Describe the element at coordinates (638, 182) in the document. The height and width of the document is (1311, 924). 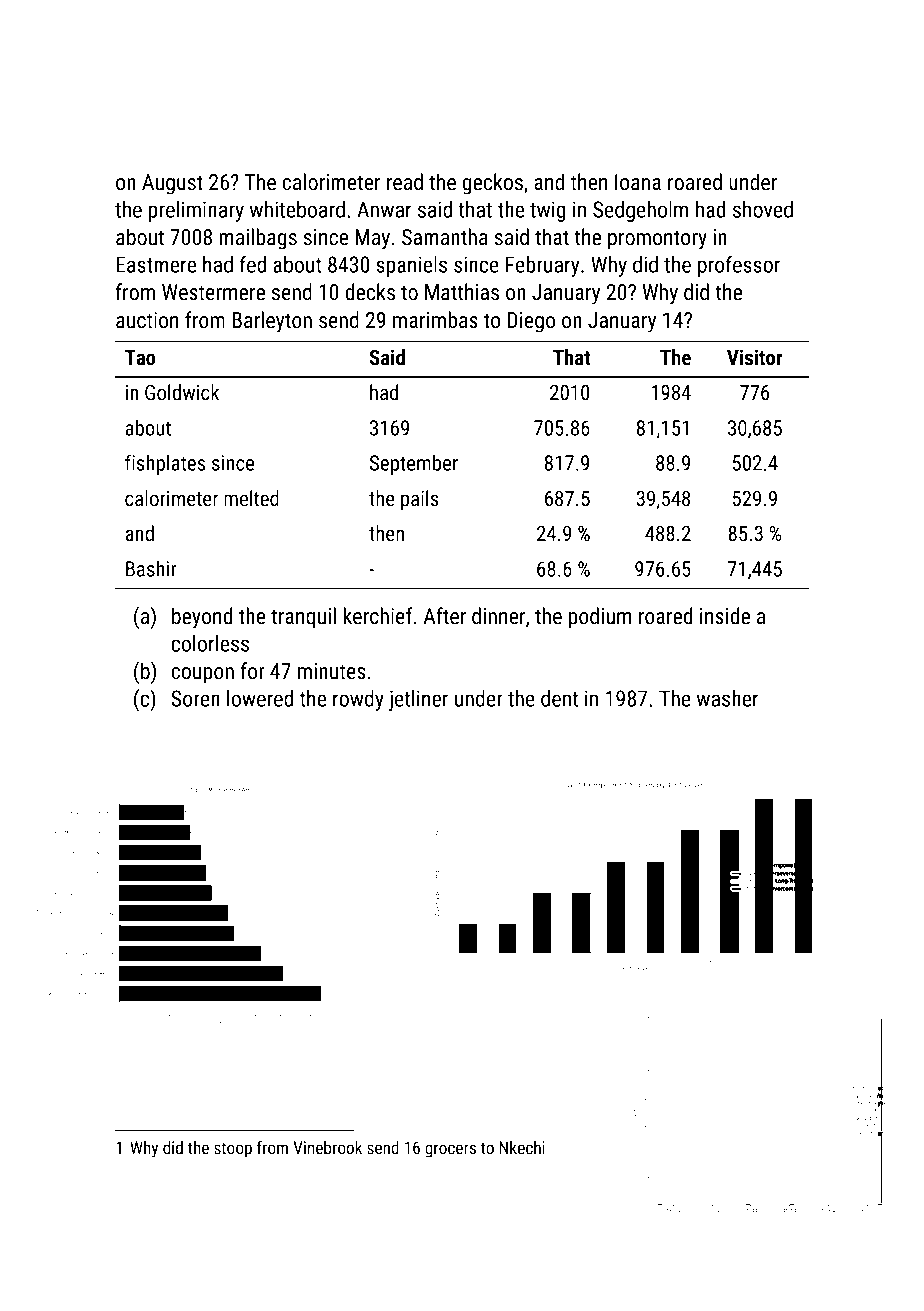
I see `Ioana` at that location.
